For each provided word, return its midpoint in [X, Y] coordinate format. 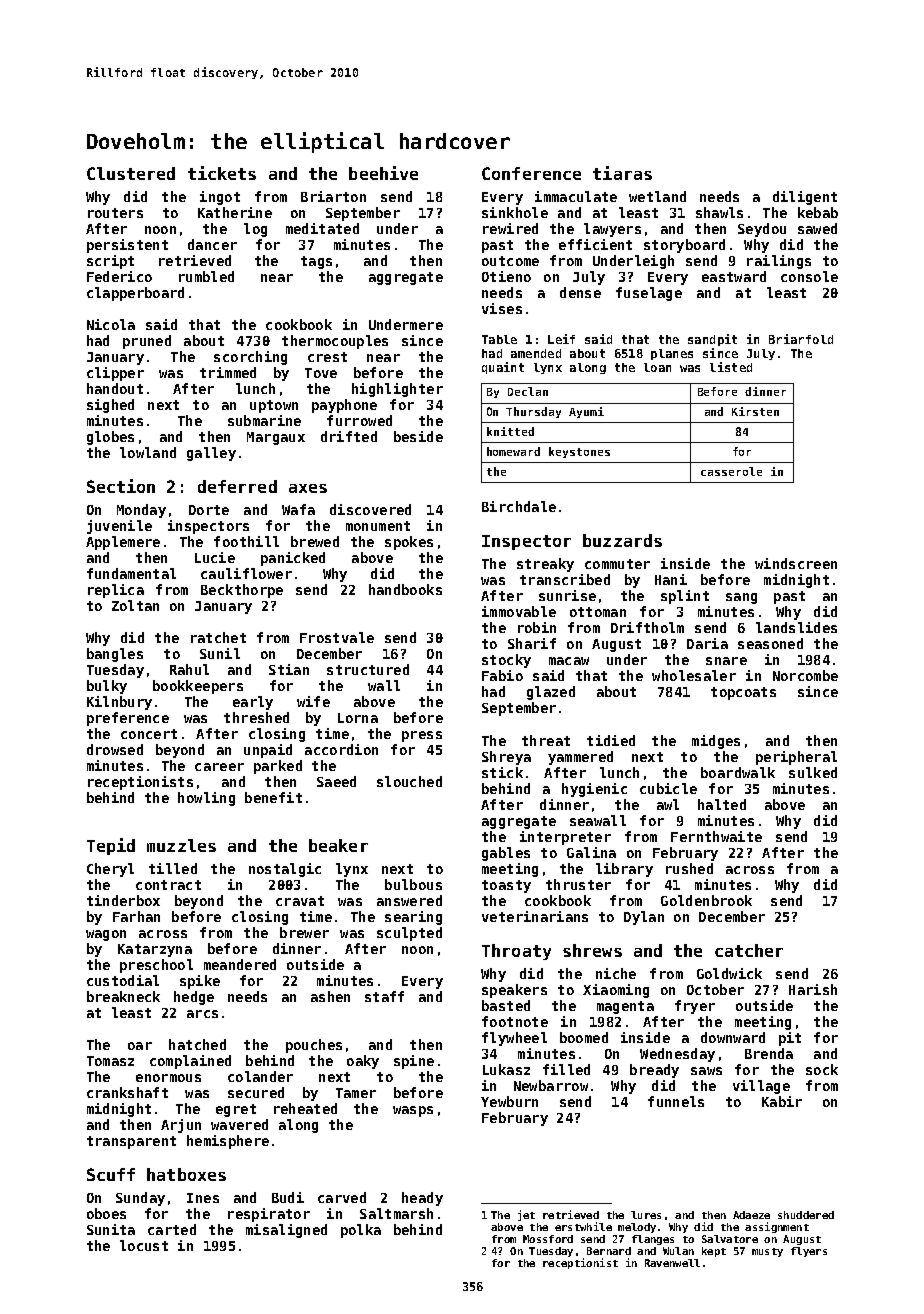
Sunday [140, 1199]
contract [168, 885]
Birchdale [519, 506]
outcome [510, 261]
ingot [220, 198]
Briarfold [801, 339]
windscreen [796, 563]
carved [342, 1197]
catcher [749, 950]
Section [121, 486]
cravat [300, 901]
